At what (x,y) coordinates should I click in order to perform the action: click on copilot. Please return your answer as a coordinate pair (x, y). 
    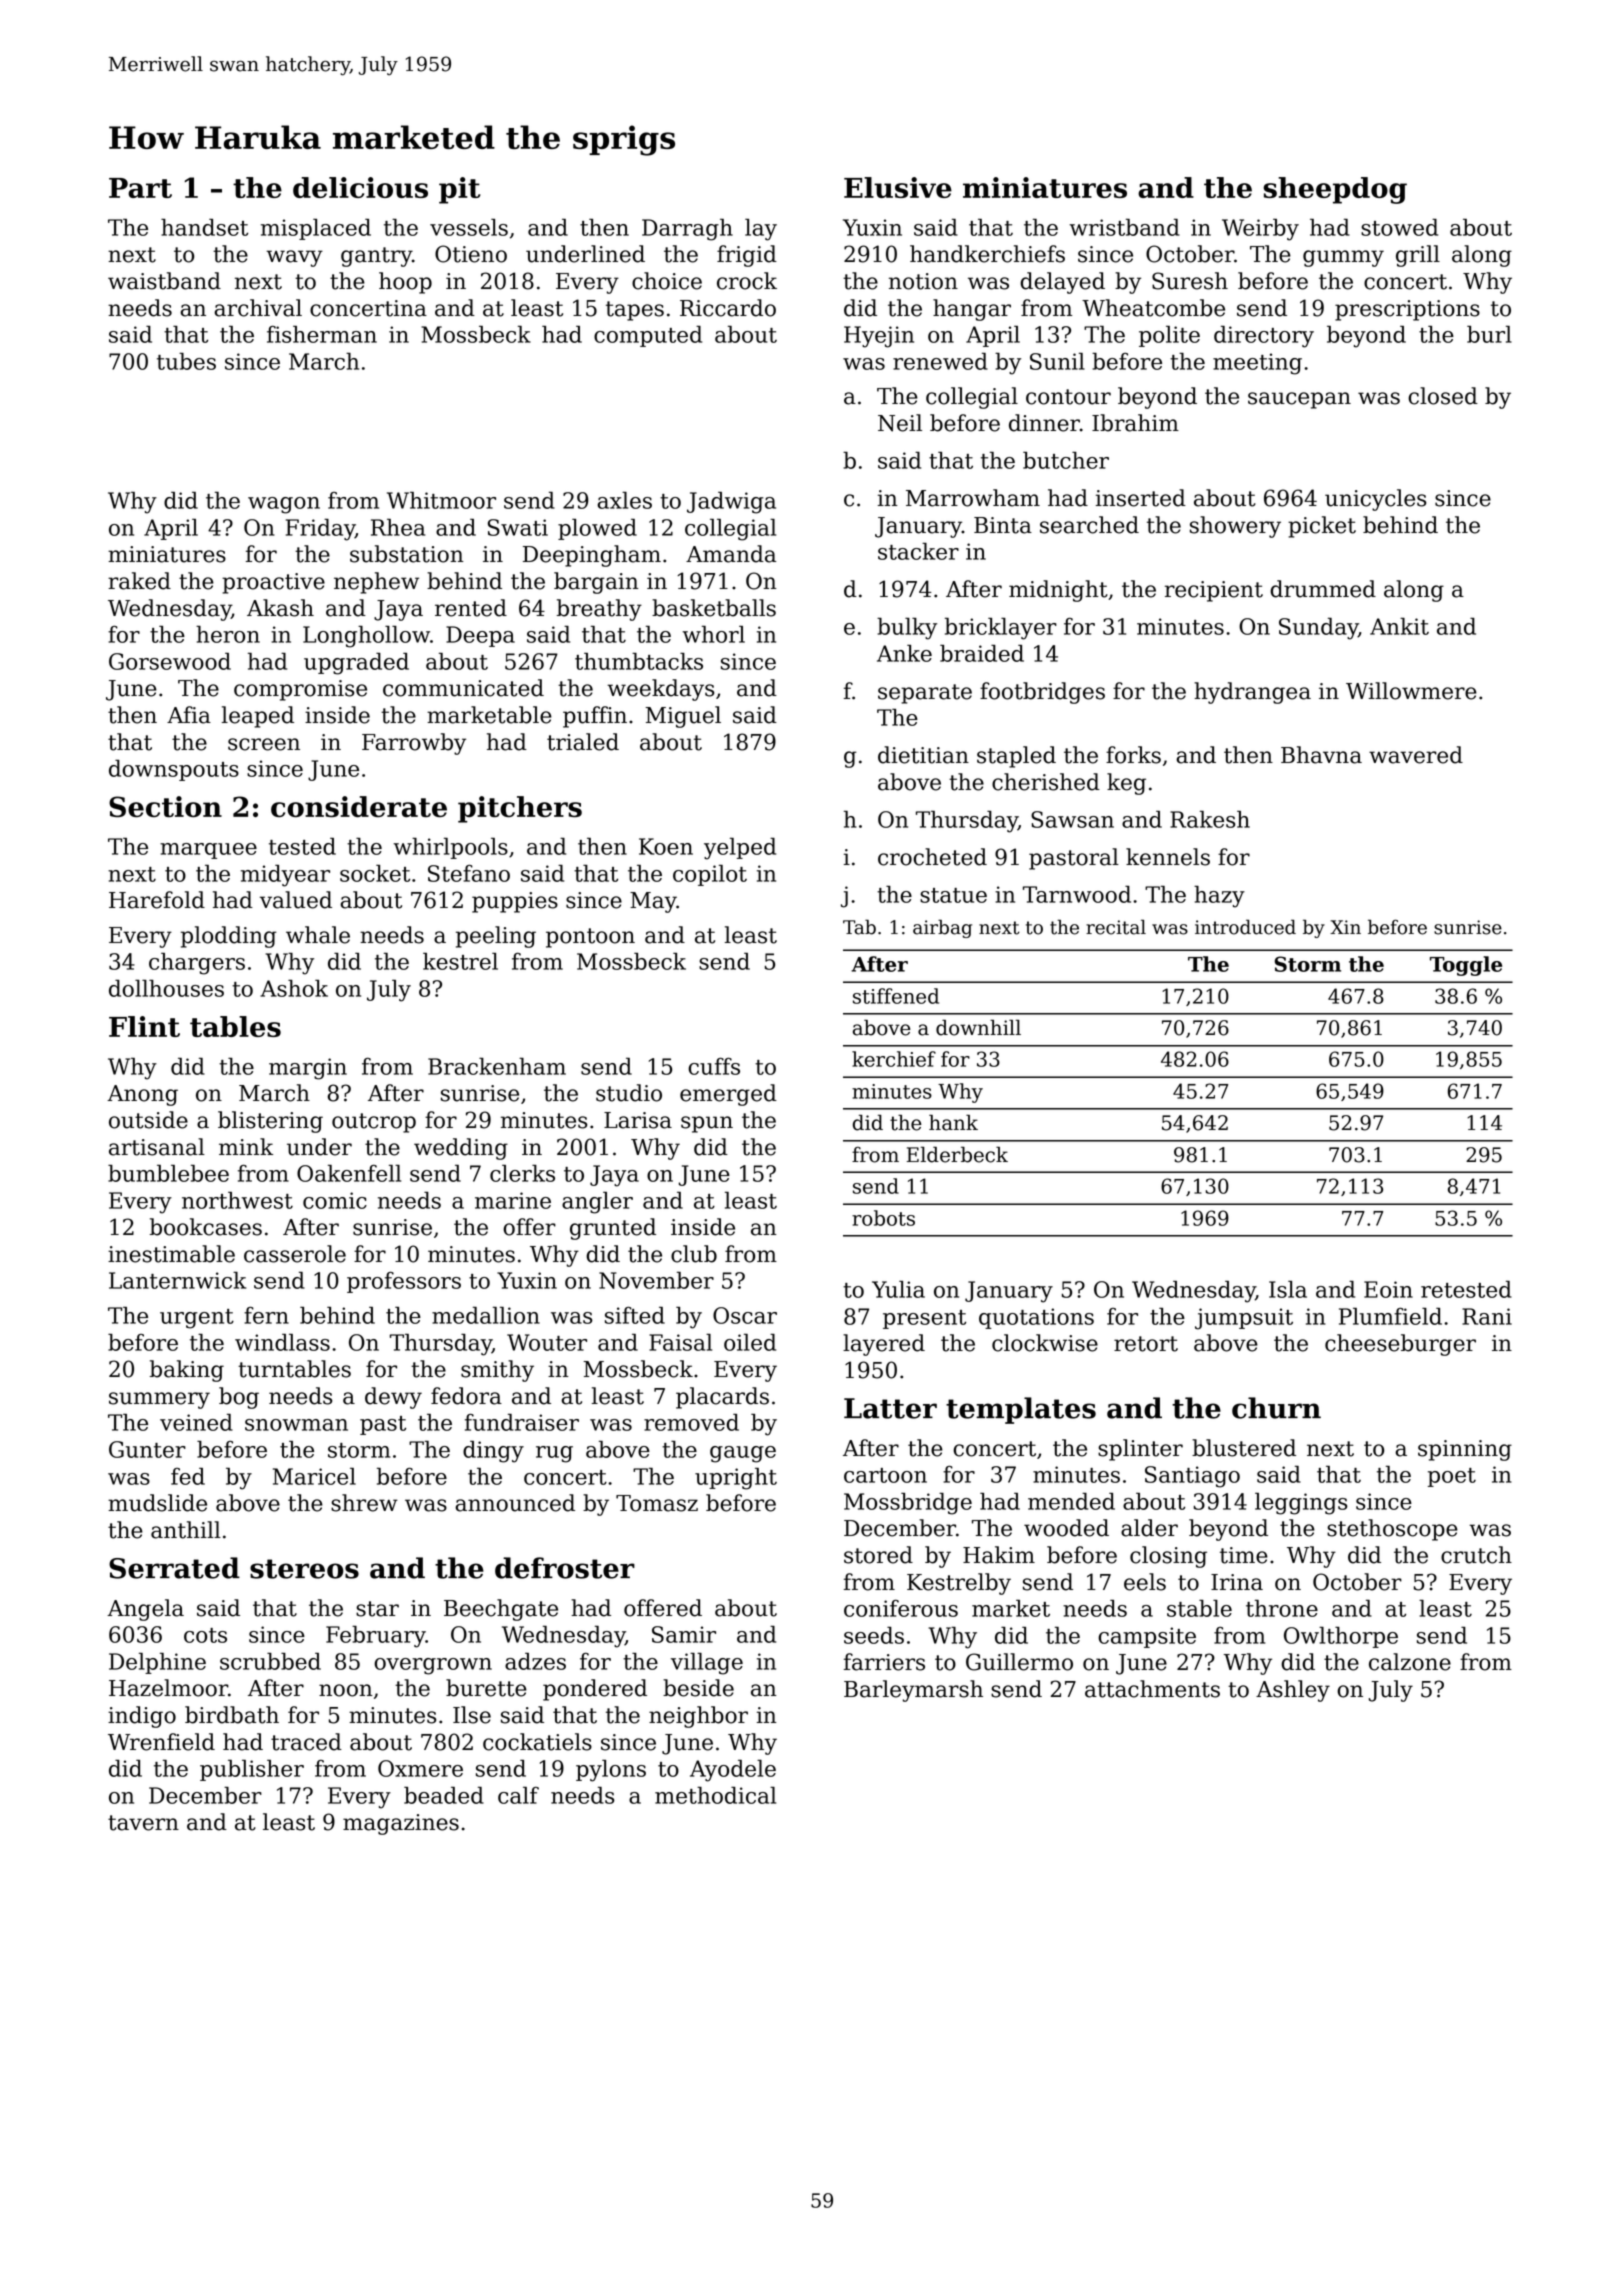
    Looking at the image, I should click on (710, 875).
